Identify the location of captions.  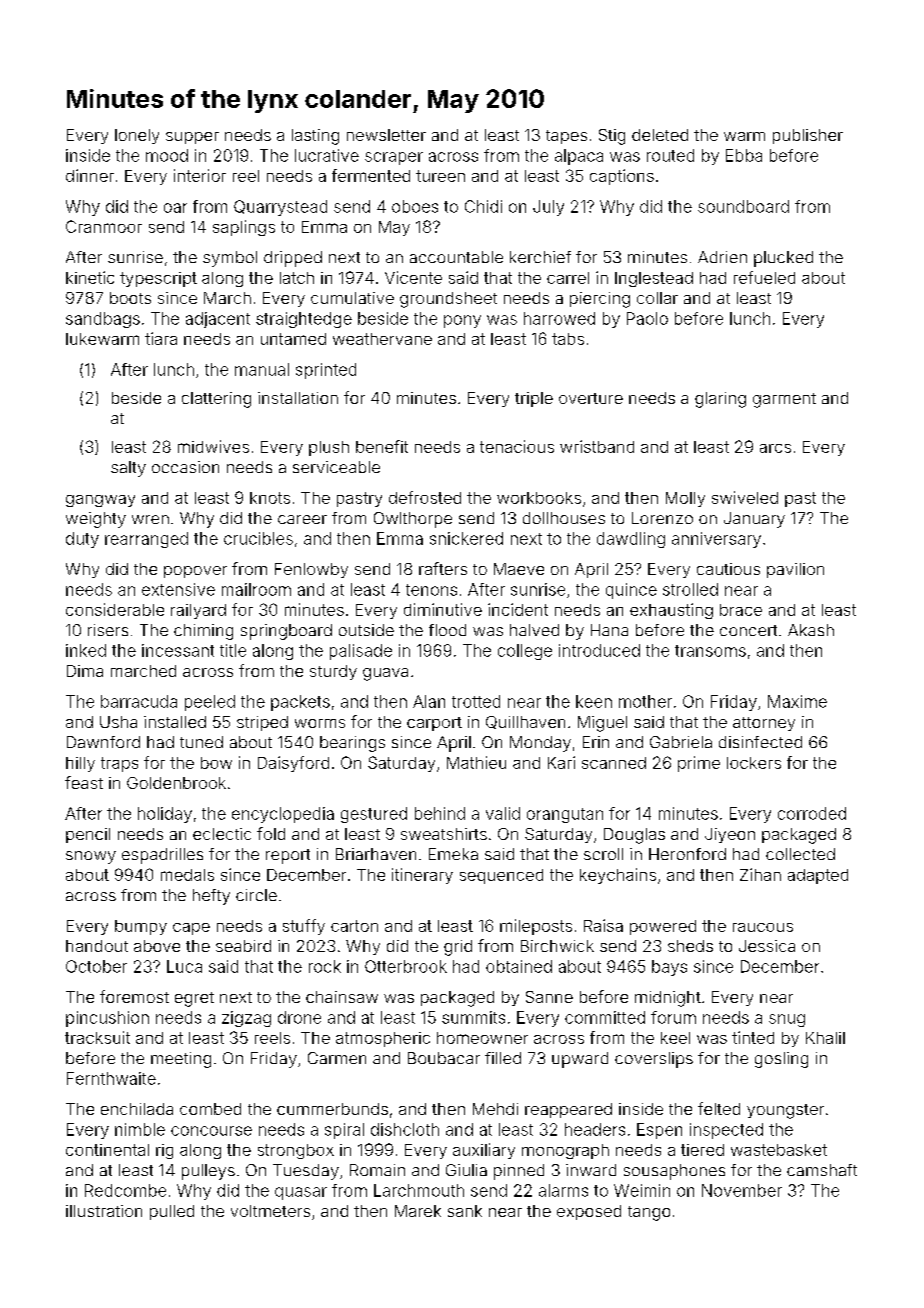
(622, 177).
